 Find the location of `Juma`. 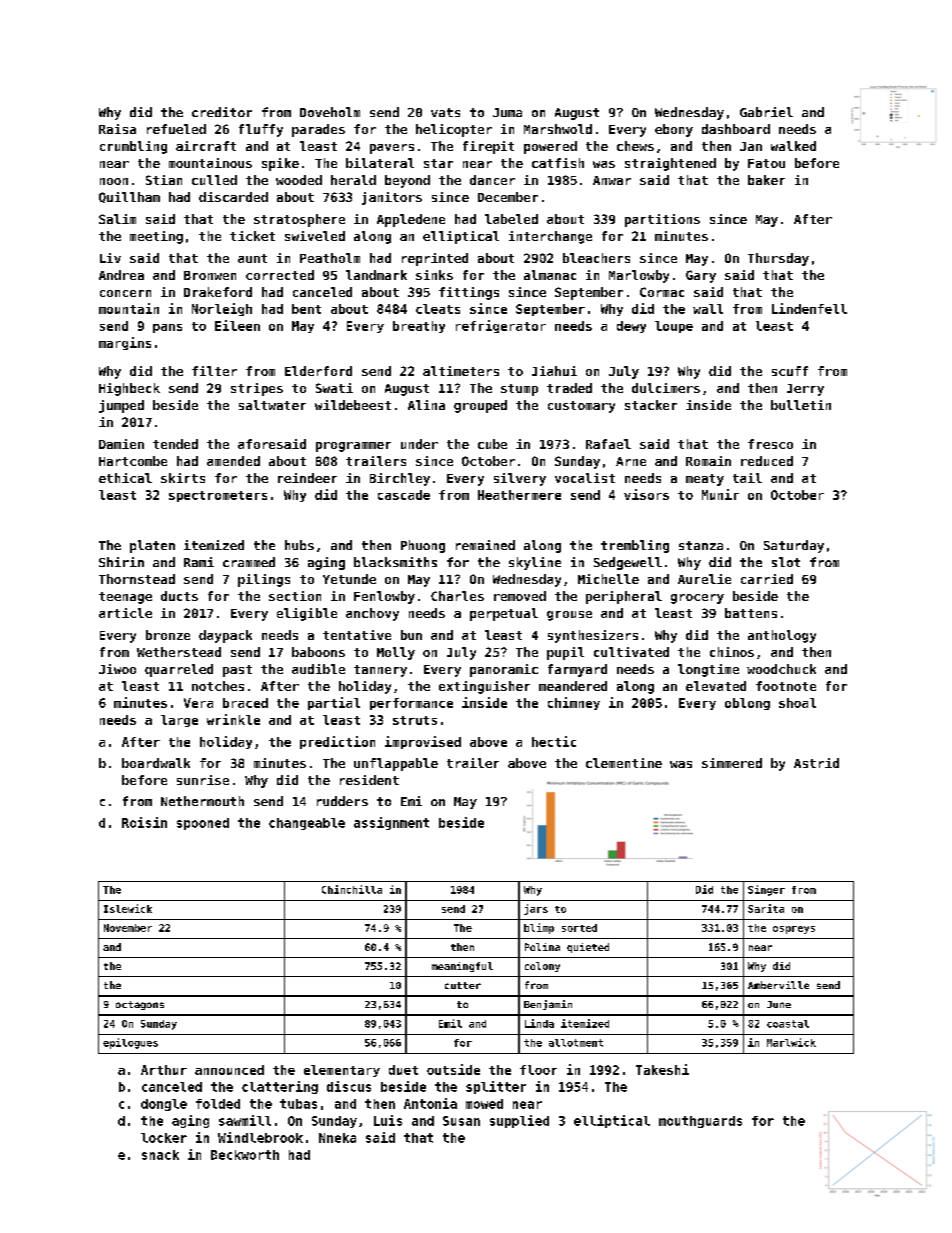

Juma is located at coordinates (507, 112).
